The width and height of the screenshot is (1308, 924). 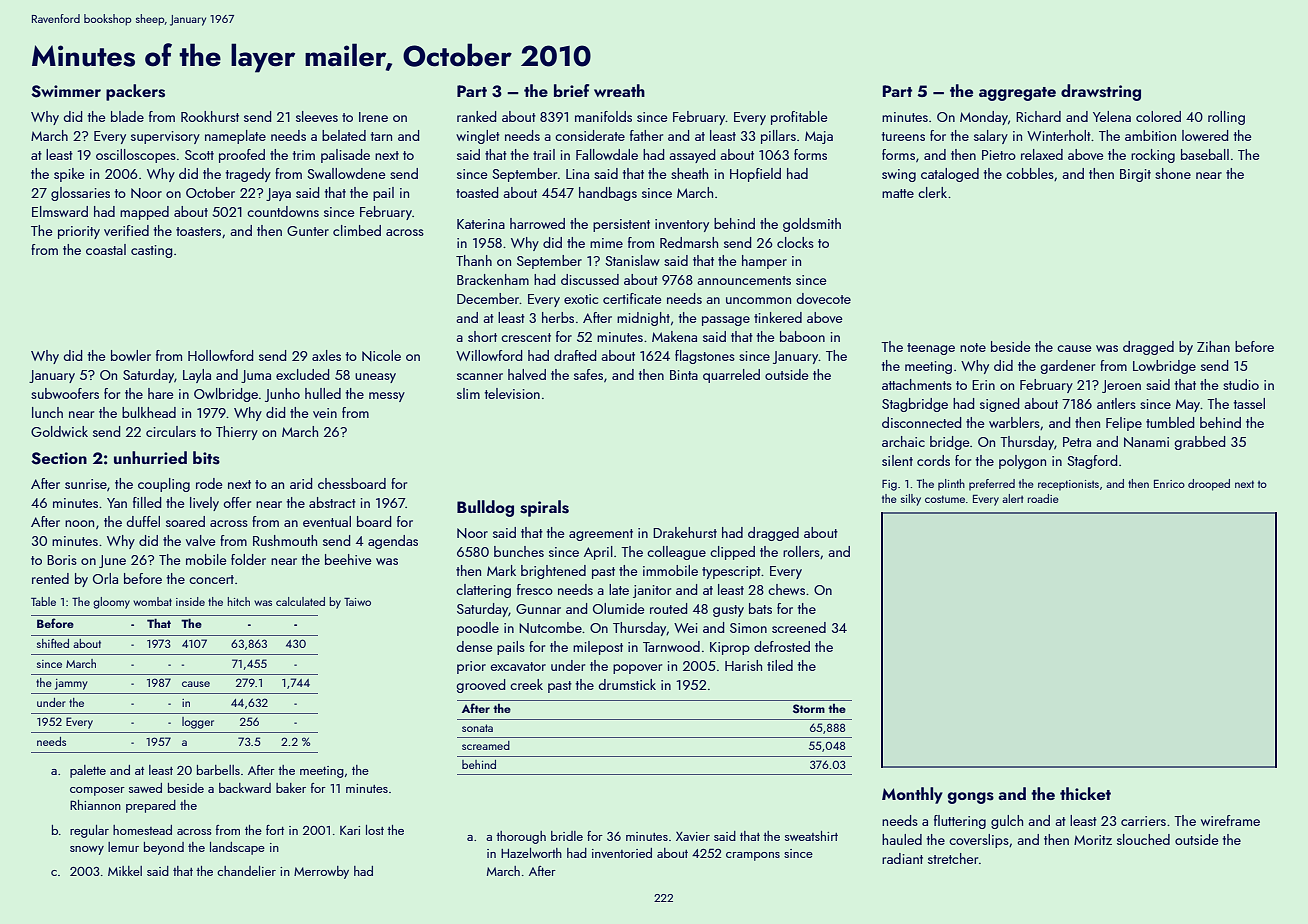 What do you see at coordinates (493, 279) in the screenshot?
I see `Brackenham` at bounding box center [493, 279].
